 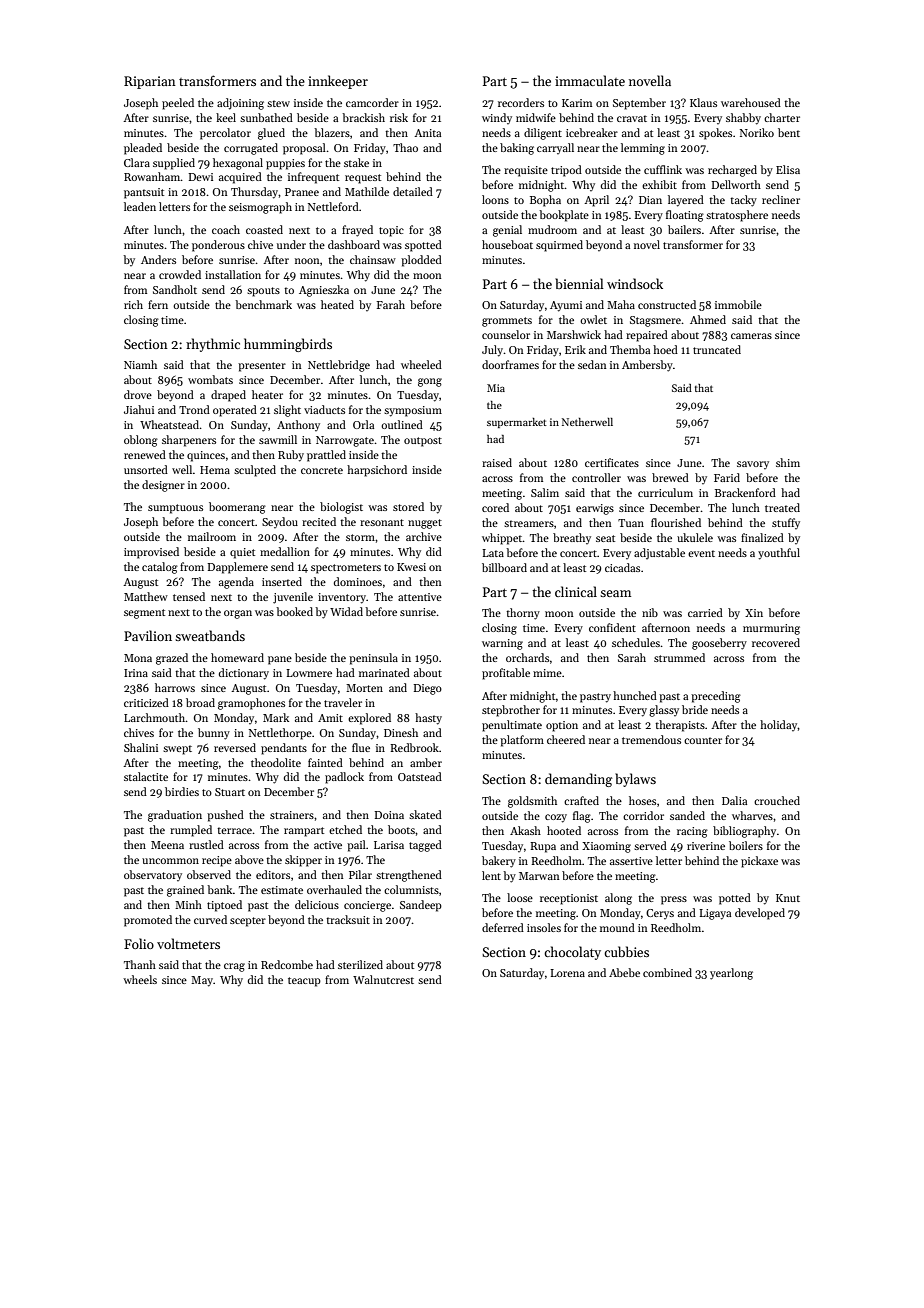 I want to click on immaculate, so click(x=590, y=80).
